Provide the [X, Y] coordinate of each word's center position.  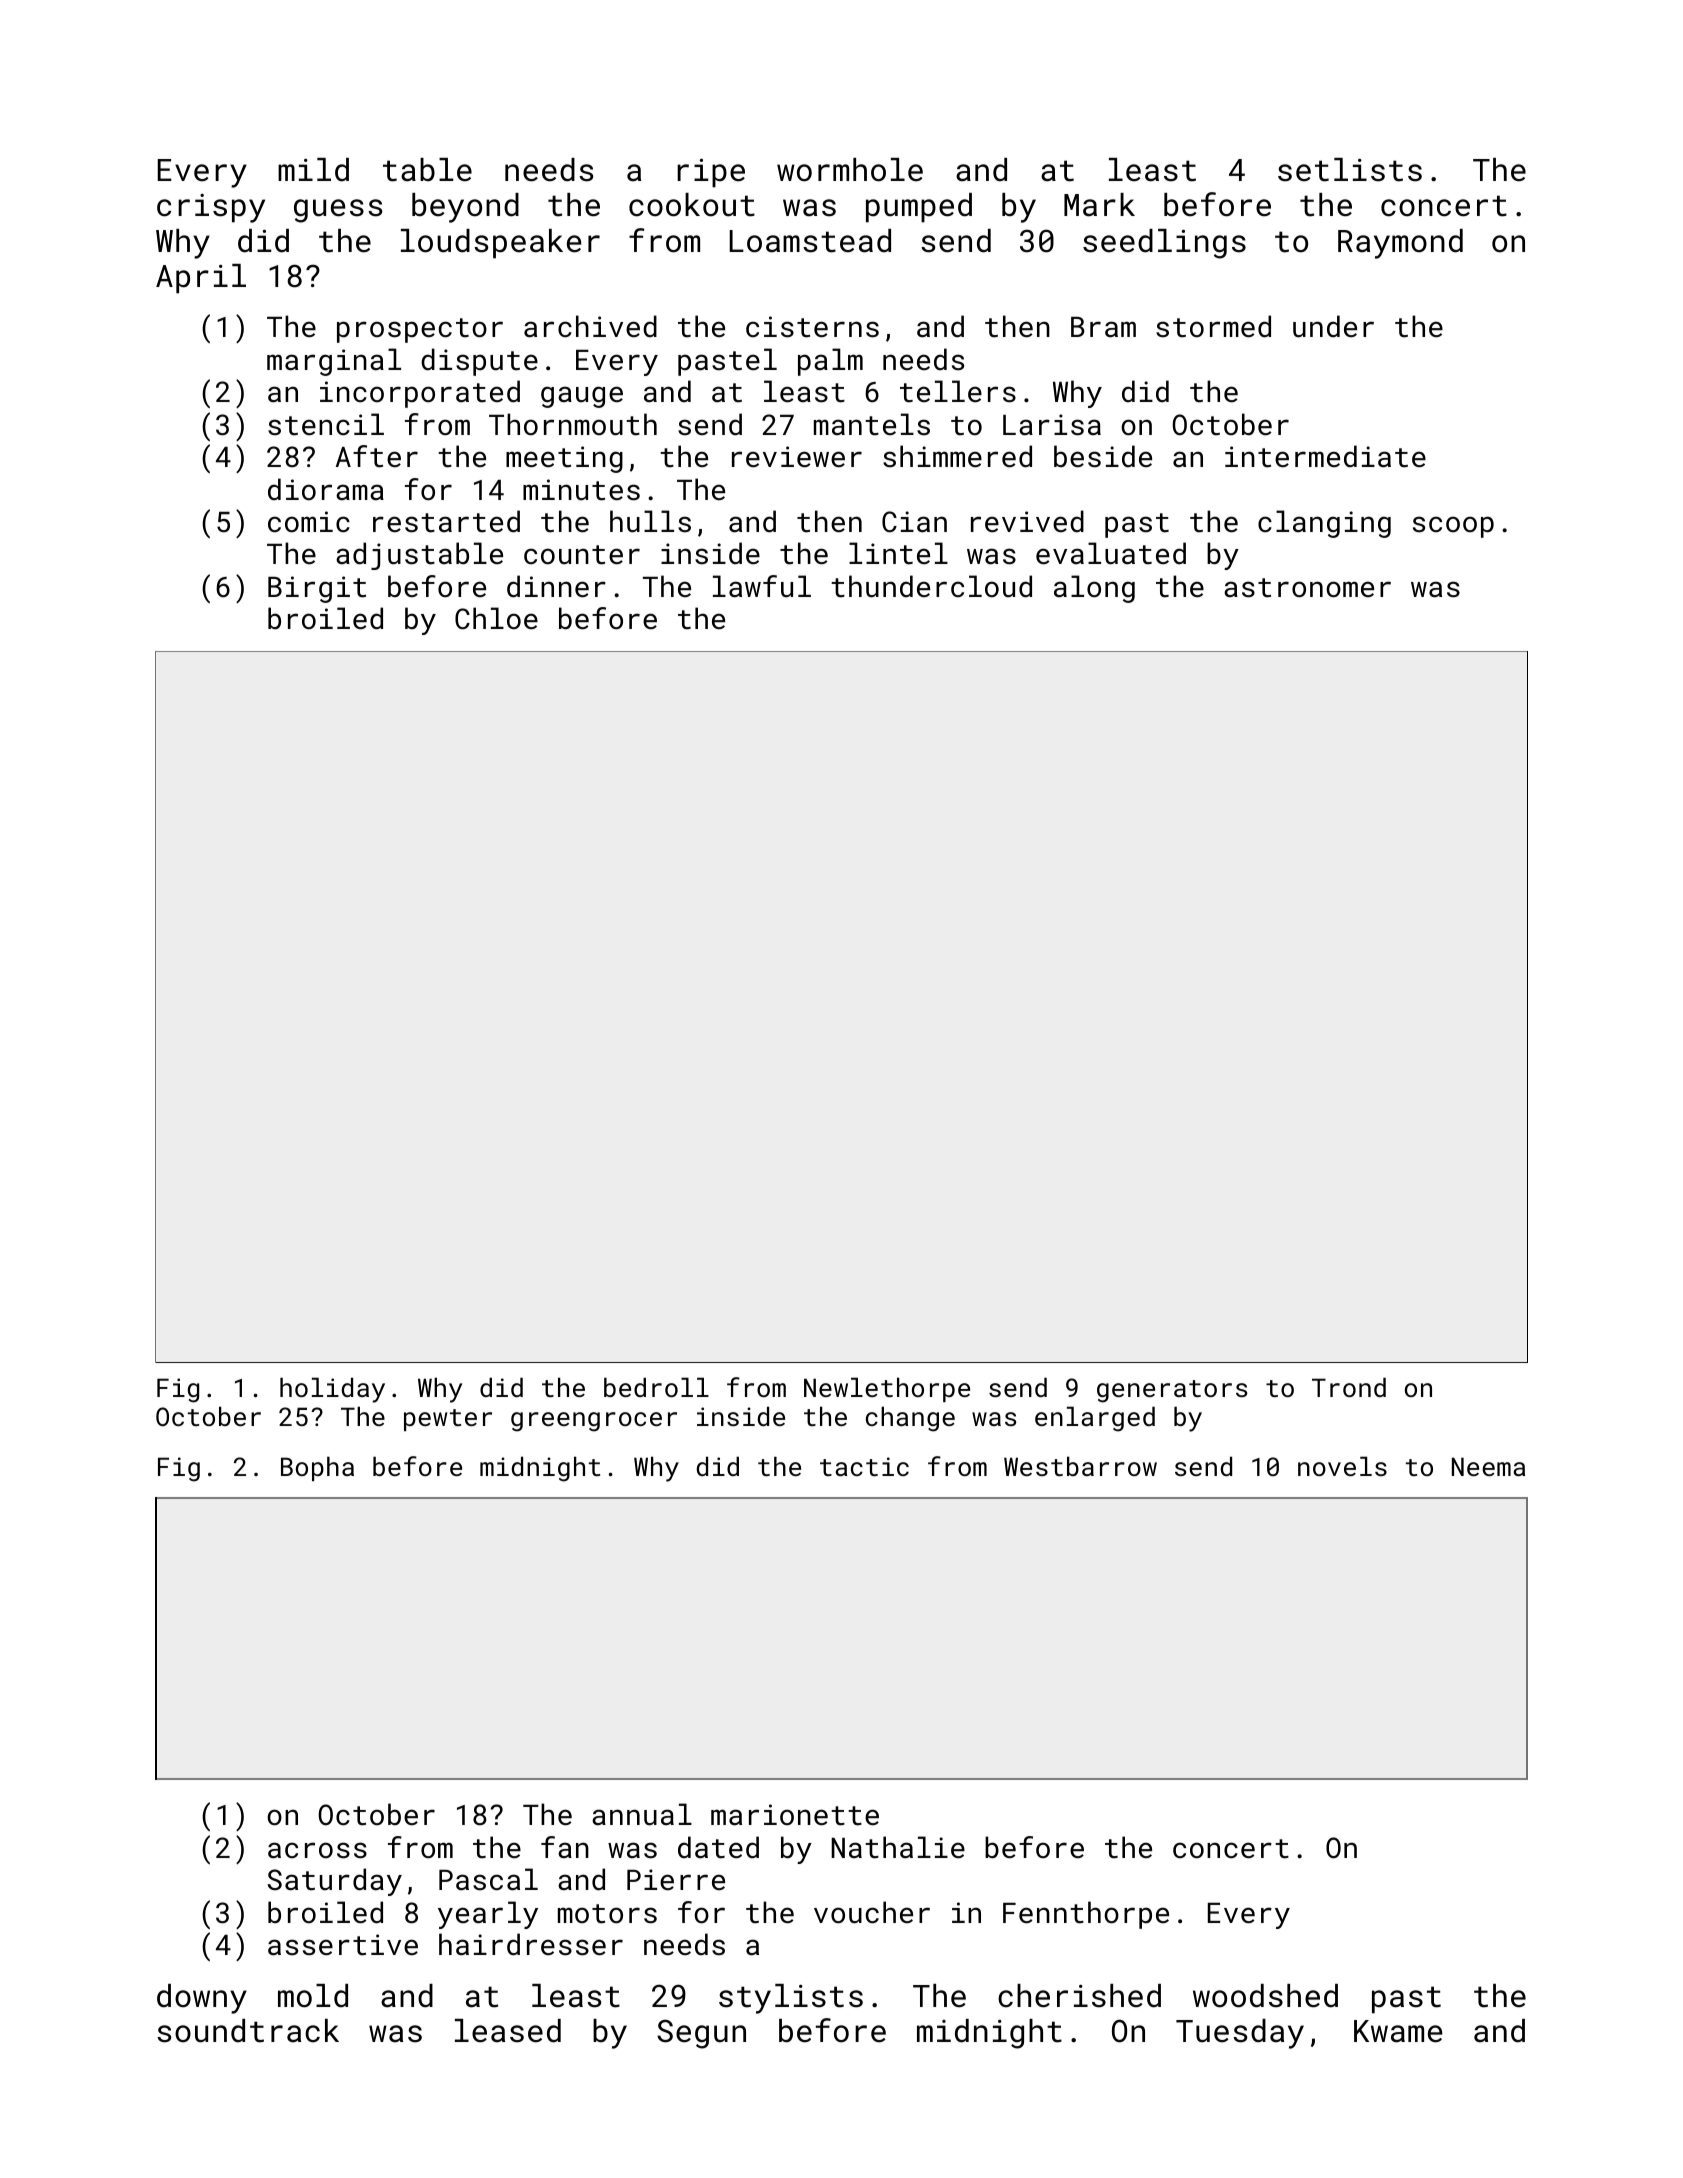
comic [309, 522]
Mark [1099, 205]
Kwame [1398, 2031]
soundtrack [248, 2031]
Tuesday [1240, 2034]
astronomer [1307, 588]
